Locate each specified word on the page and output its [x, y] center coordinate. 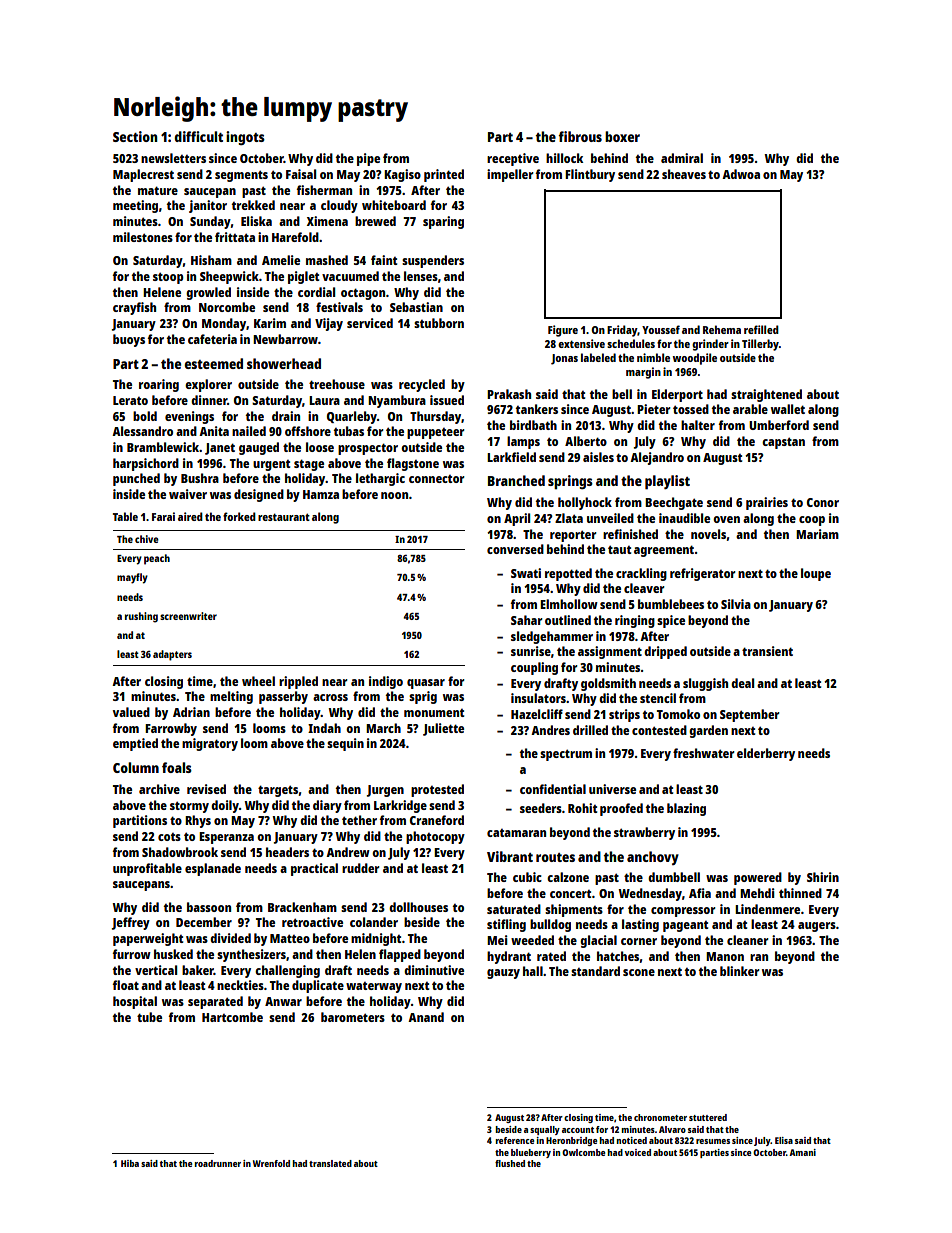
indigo [386, 682]
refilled [761, 329]
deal [742, 683]
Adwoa [741, 174]
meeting [135, 206]
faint [384, 260]
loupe [816, 574]
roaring [159, 385]
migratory [210, 744]
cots [169, 837]
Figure [563, 331]
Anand [426, 1017]
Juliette [443, 729]
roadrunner [218, 1163]
